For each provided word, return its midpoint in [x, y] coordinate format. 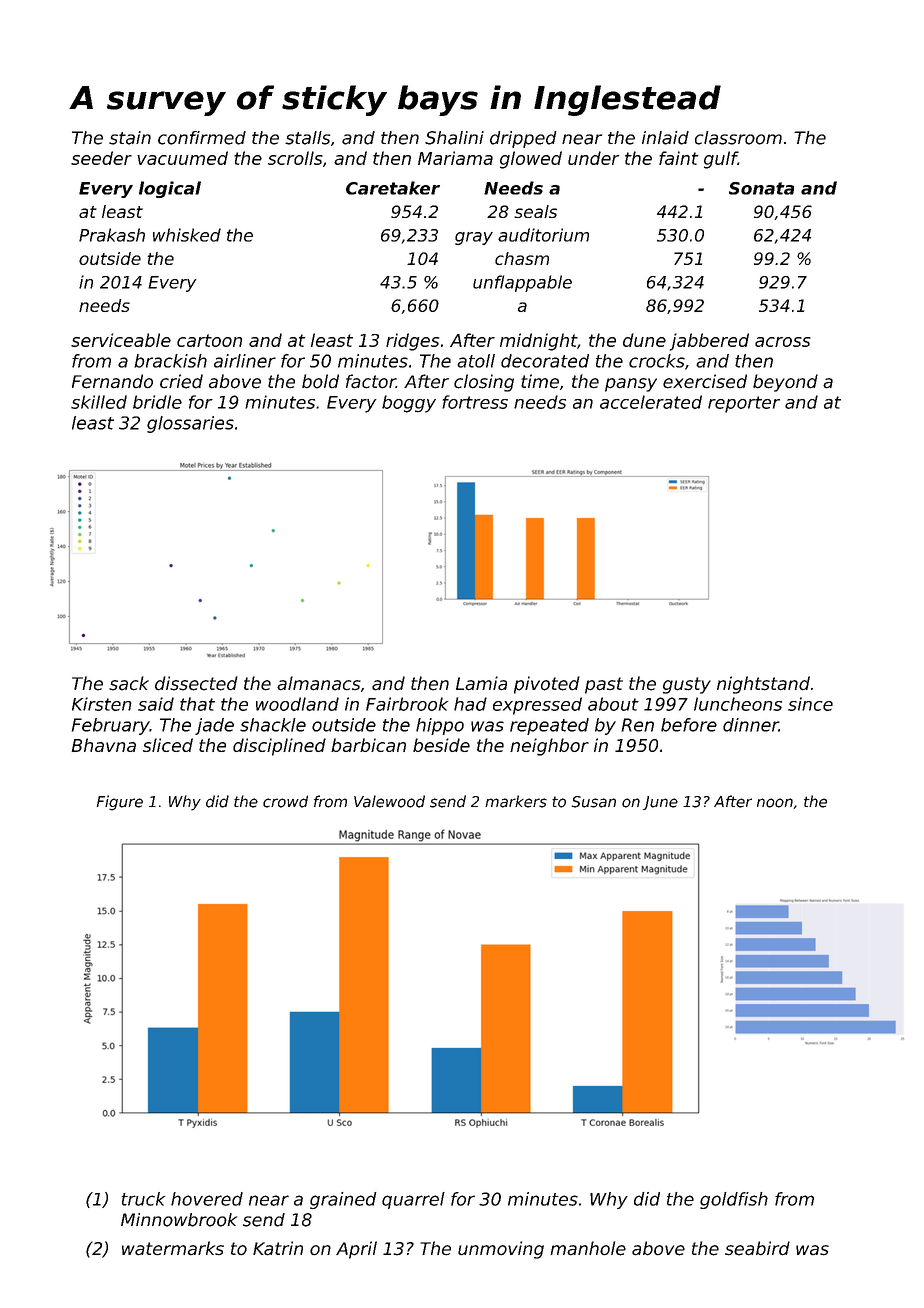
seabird [757, 1248]
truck [143, 1199]
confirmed [202, 138]
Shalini [454, 138]
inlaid [665, 138]
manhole [588, 1248]
